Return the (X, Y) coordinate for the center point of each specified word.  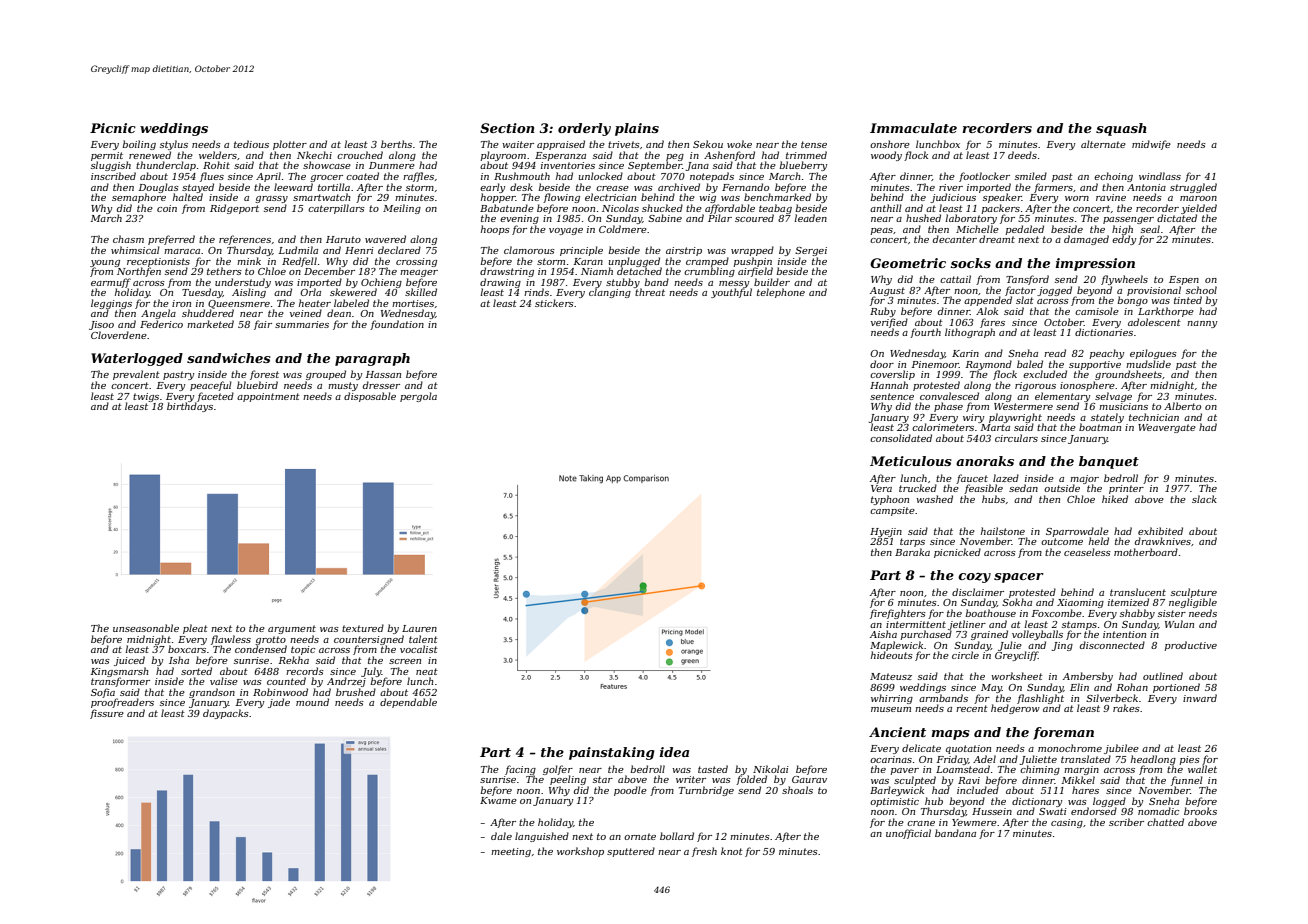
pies (1190, 760)
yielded (1199, 209)
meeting (511, 852)
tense (814, 144)
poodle (630, 791)
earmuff (111, 283)
